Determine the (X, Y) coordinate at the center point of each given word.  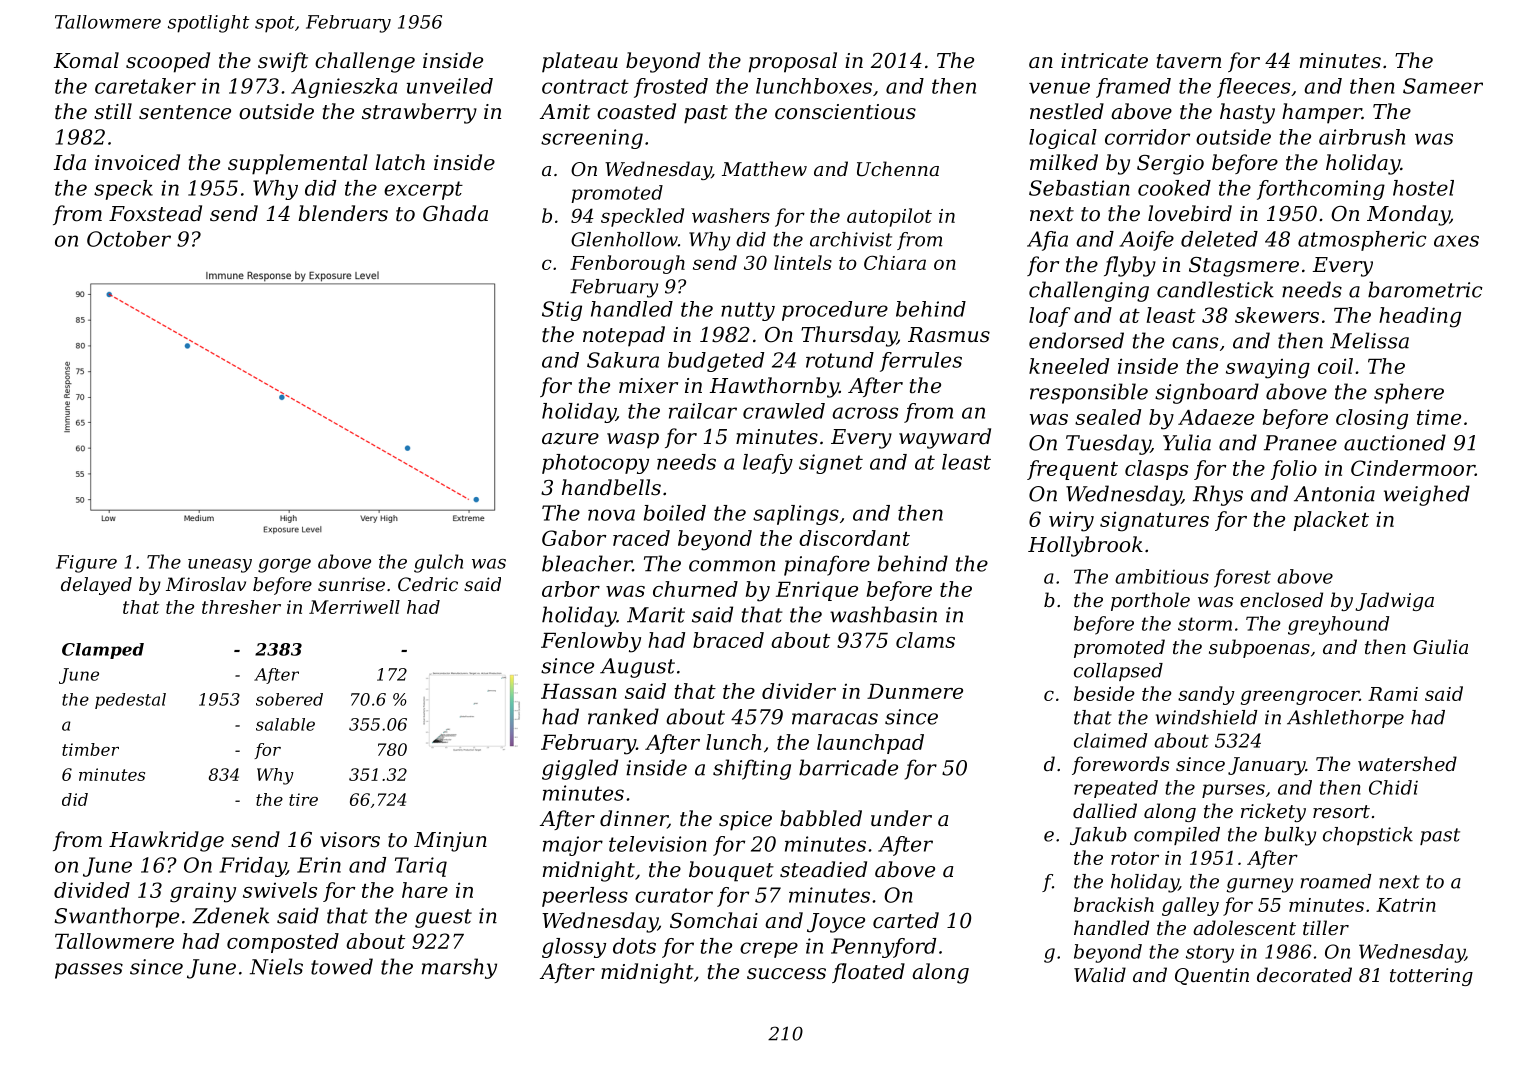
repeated (1116, 789)
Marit (656, 615)
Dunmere (915, 691)
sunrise (351, 584)
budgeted (716, 362)
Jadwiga (1394, 601)
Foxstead (155, 213)
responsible (1089, 393)
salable (285, 724)
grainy (203, 892)
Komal (86, 60)
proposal (793, 62)
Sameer (1443, 86)
